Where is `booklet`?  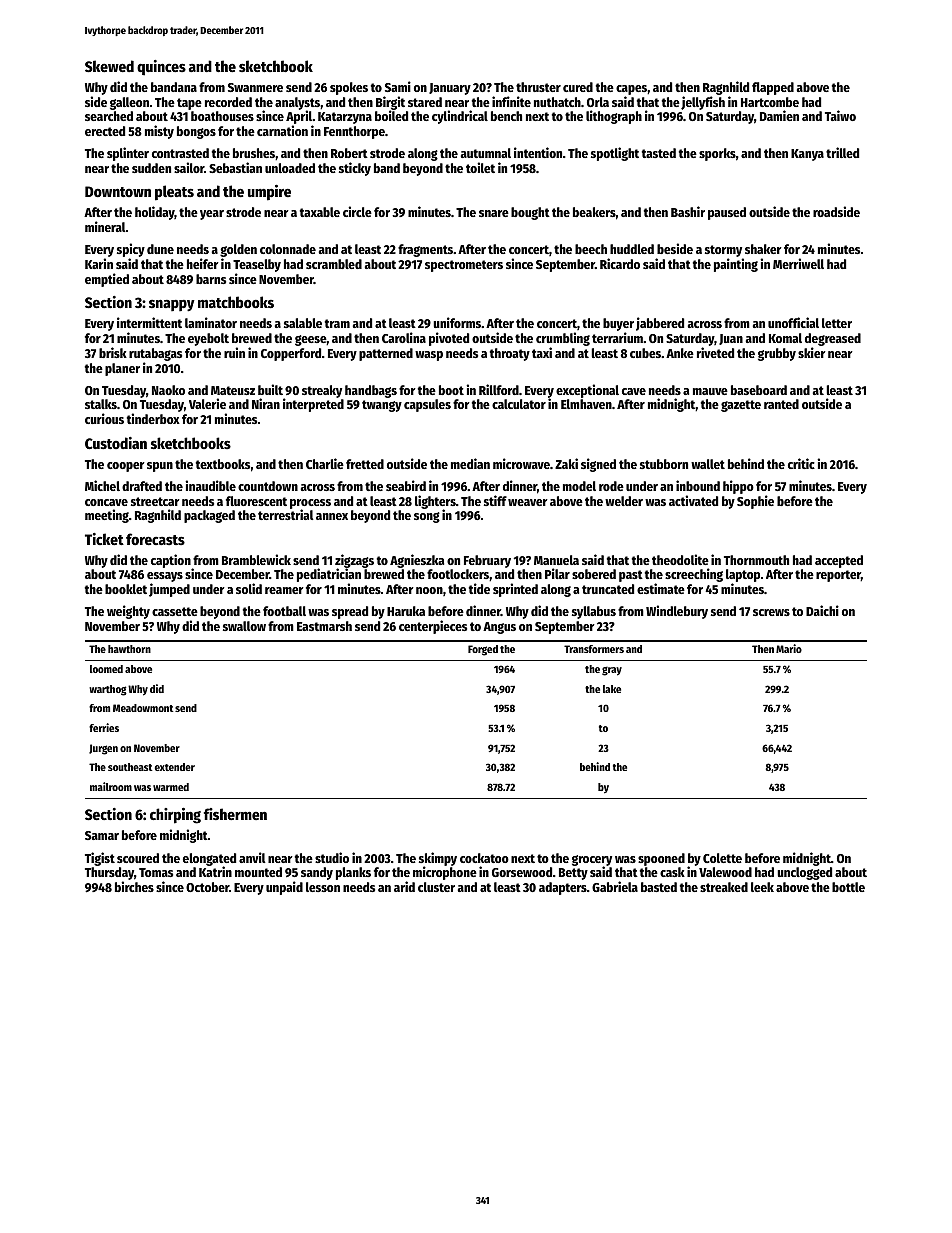
booklet is located at coordinates (126, 589).
